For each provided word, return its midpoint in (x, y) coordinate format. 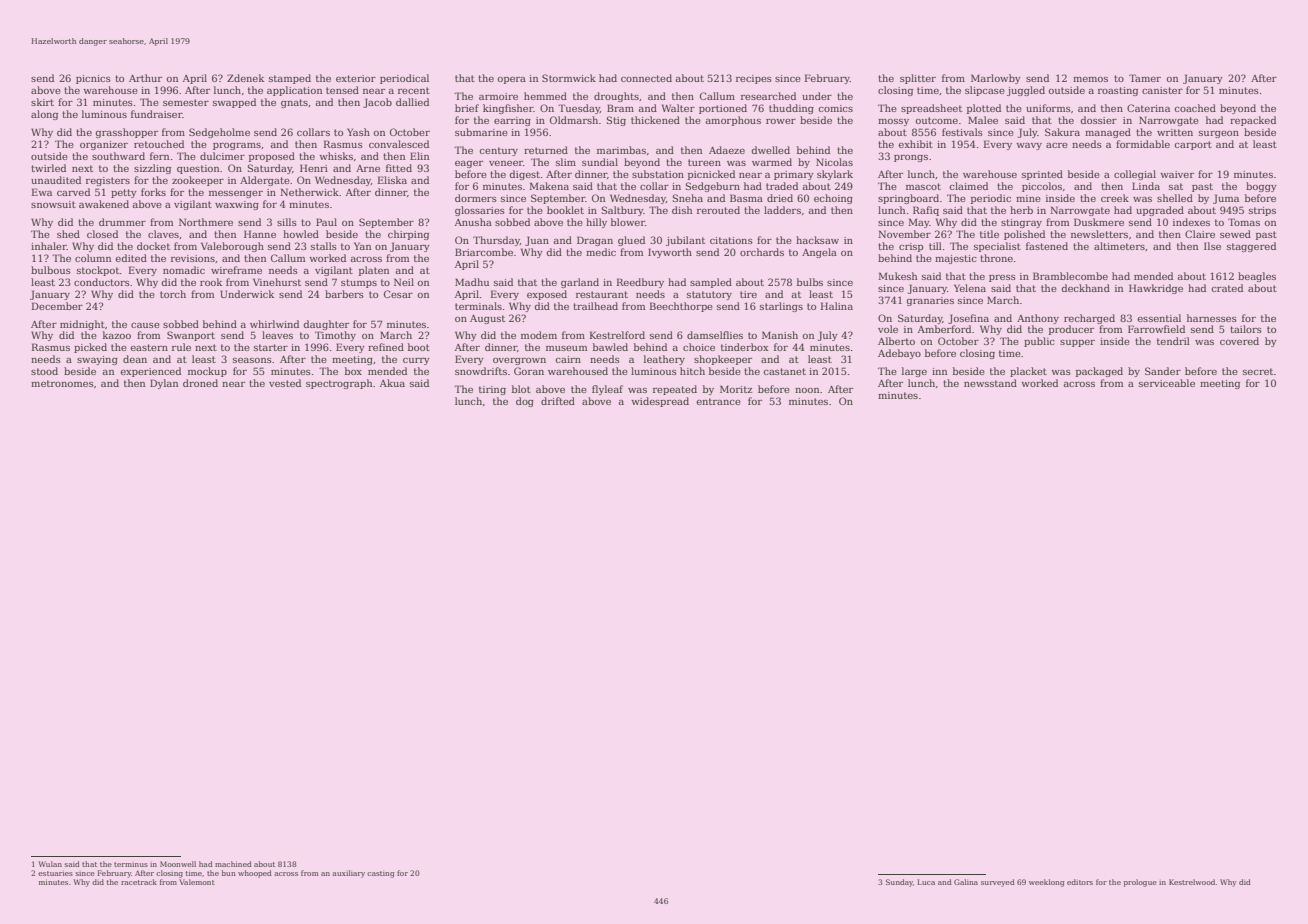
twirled (48, 168)
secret (1258, 371)
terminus (131, 864)
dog (525, 402)
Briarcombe (484, 252)
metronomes (62, 383)
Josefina (968, 319)
